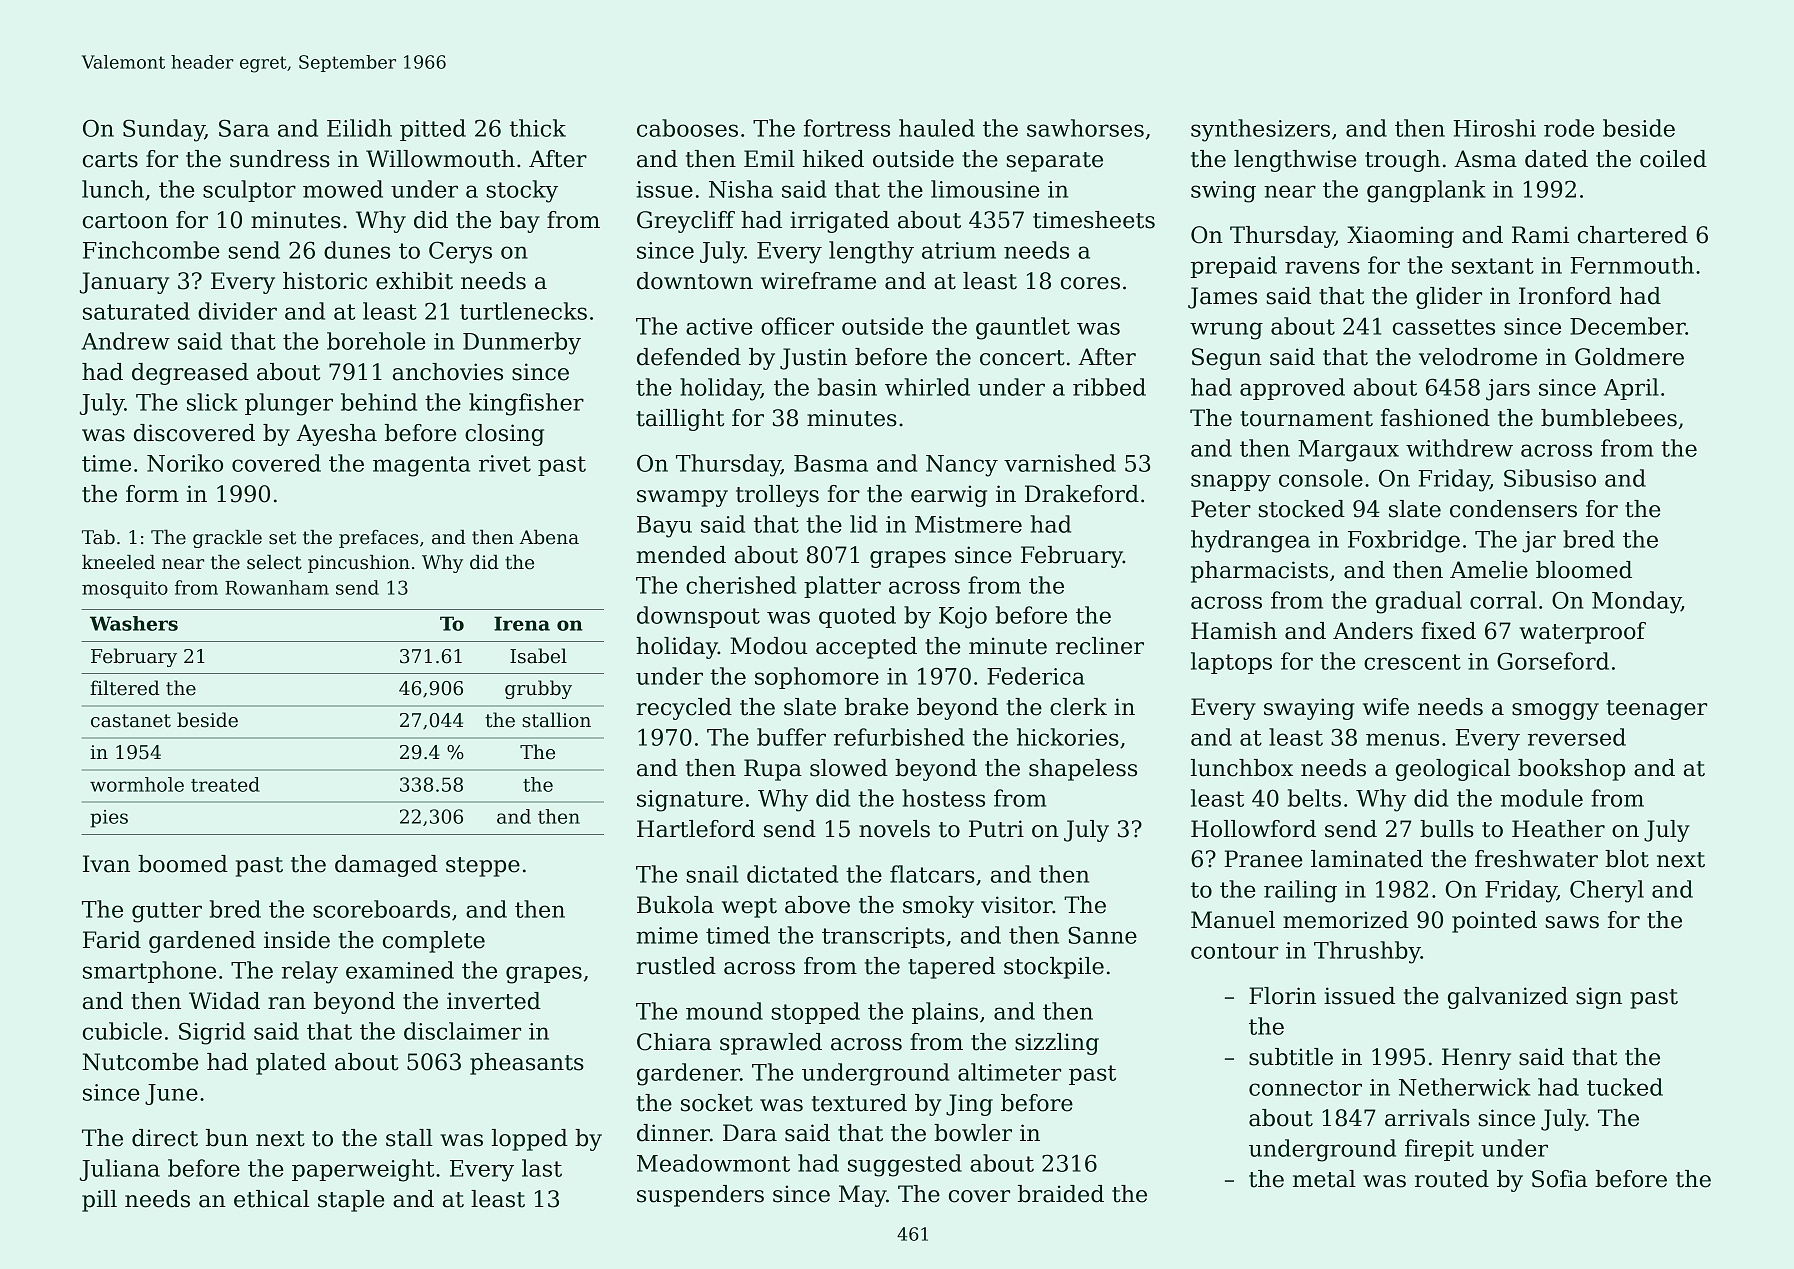 The image size is (1794, 1269). What do you see at coordinates (1494, 922) in the screenshot?
I see `pointed` at bounding box center [1494, 922].
